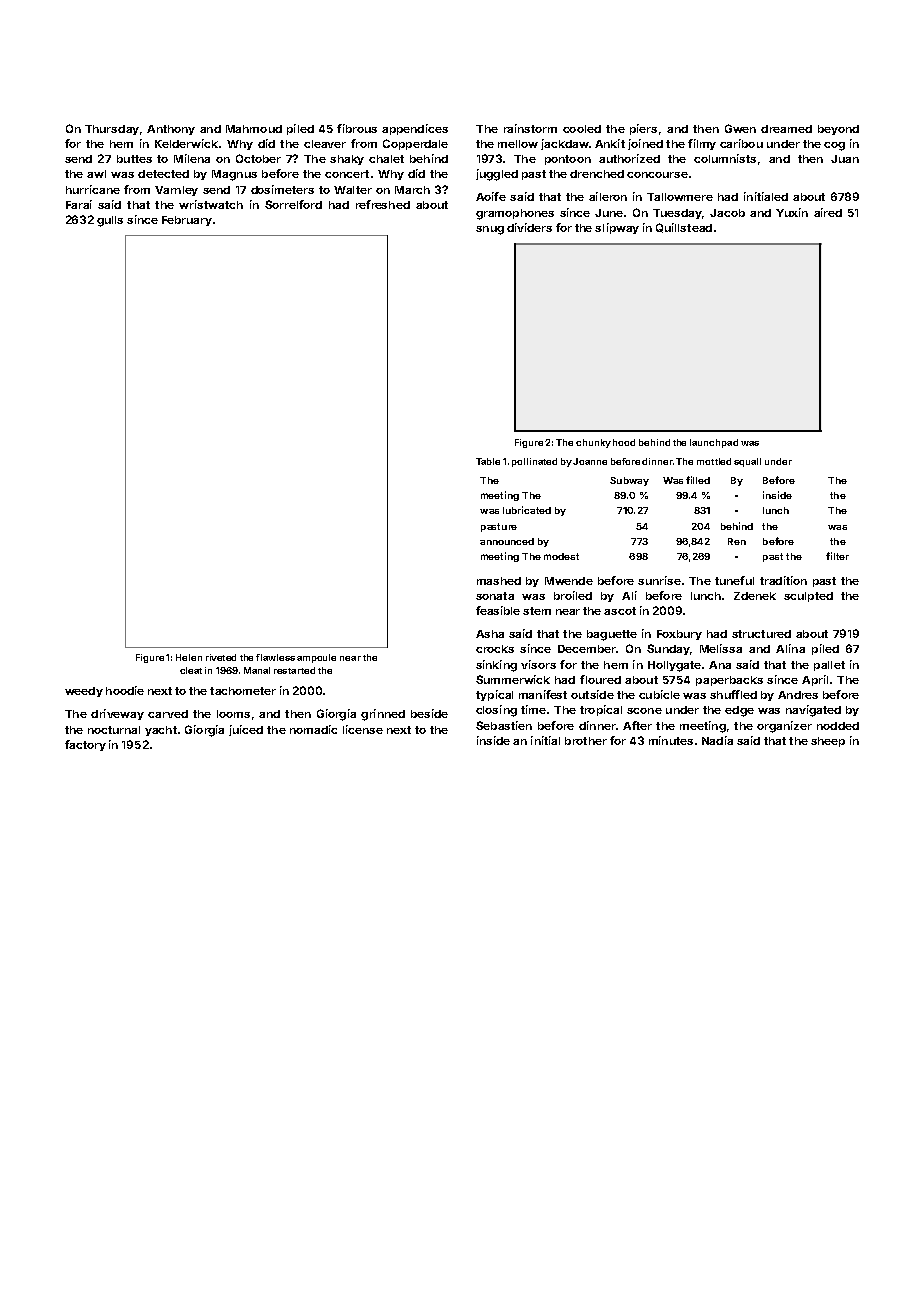 The image size is (924, 1308). I want to click on February, so click(187, 221).
